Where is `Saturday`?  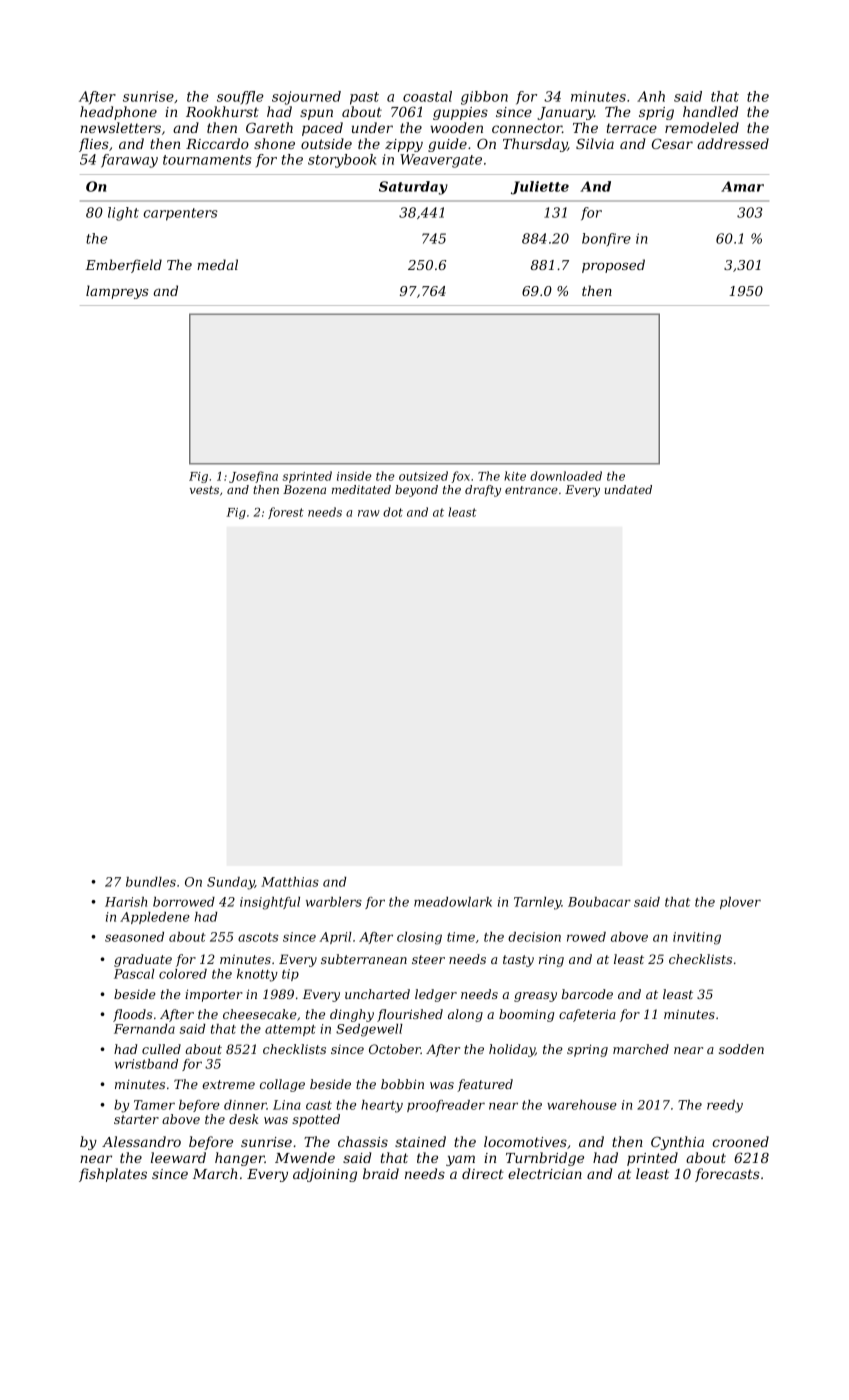
Saturday is located at coordinates (413, 188).
